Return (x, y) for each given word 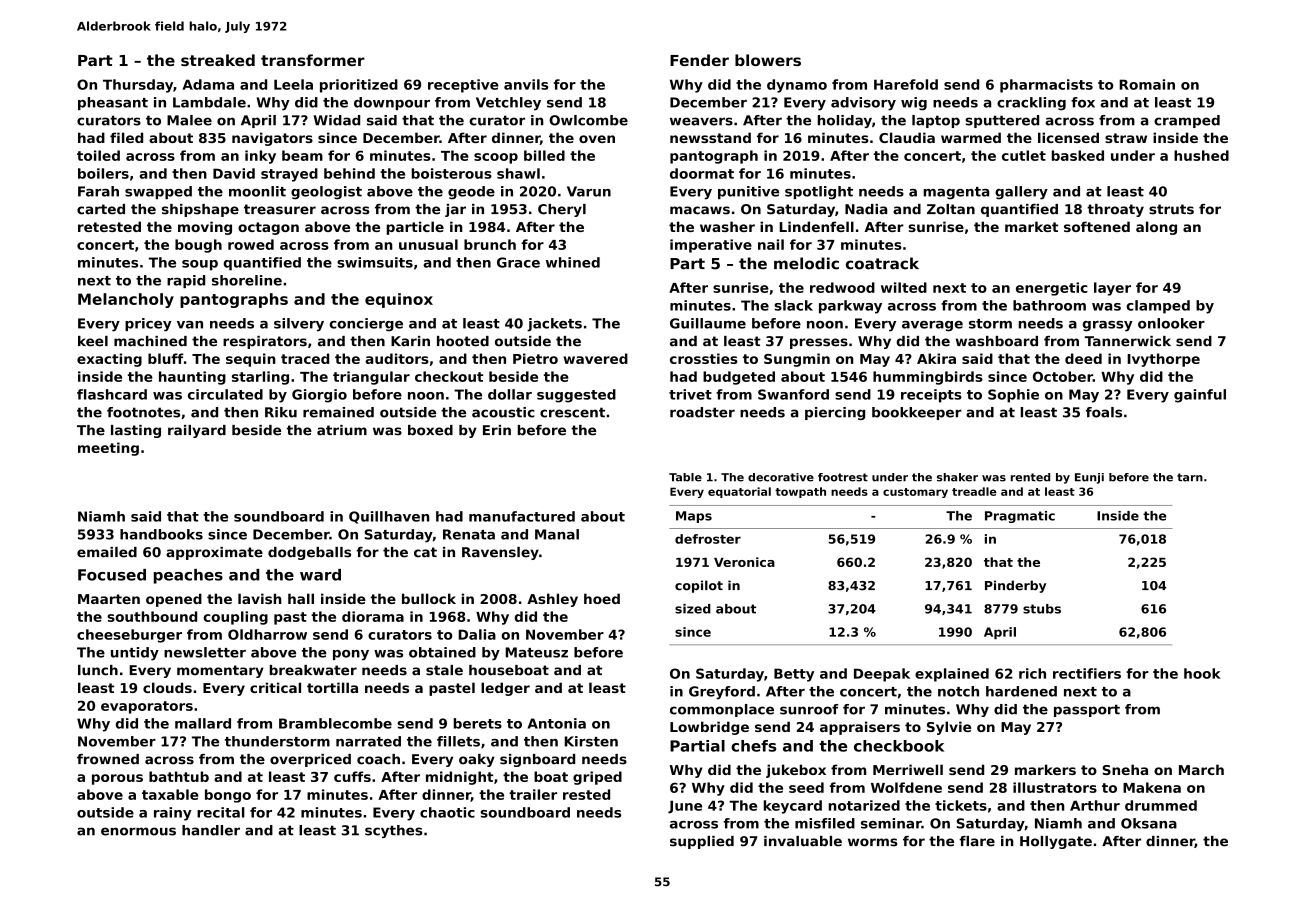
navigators (272, 139)
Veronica (744, 562)
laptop (936, 121)
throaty (1115, 210)
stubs (1042, 609)
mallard (203, 723)
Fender (699, 60)
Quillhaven (389, 517)
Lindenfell (816, 226)
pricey (148, 325)
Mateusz (536, 652)
